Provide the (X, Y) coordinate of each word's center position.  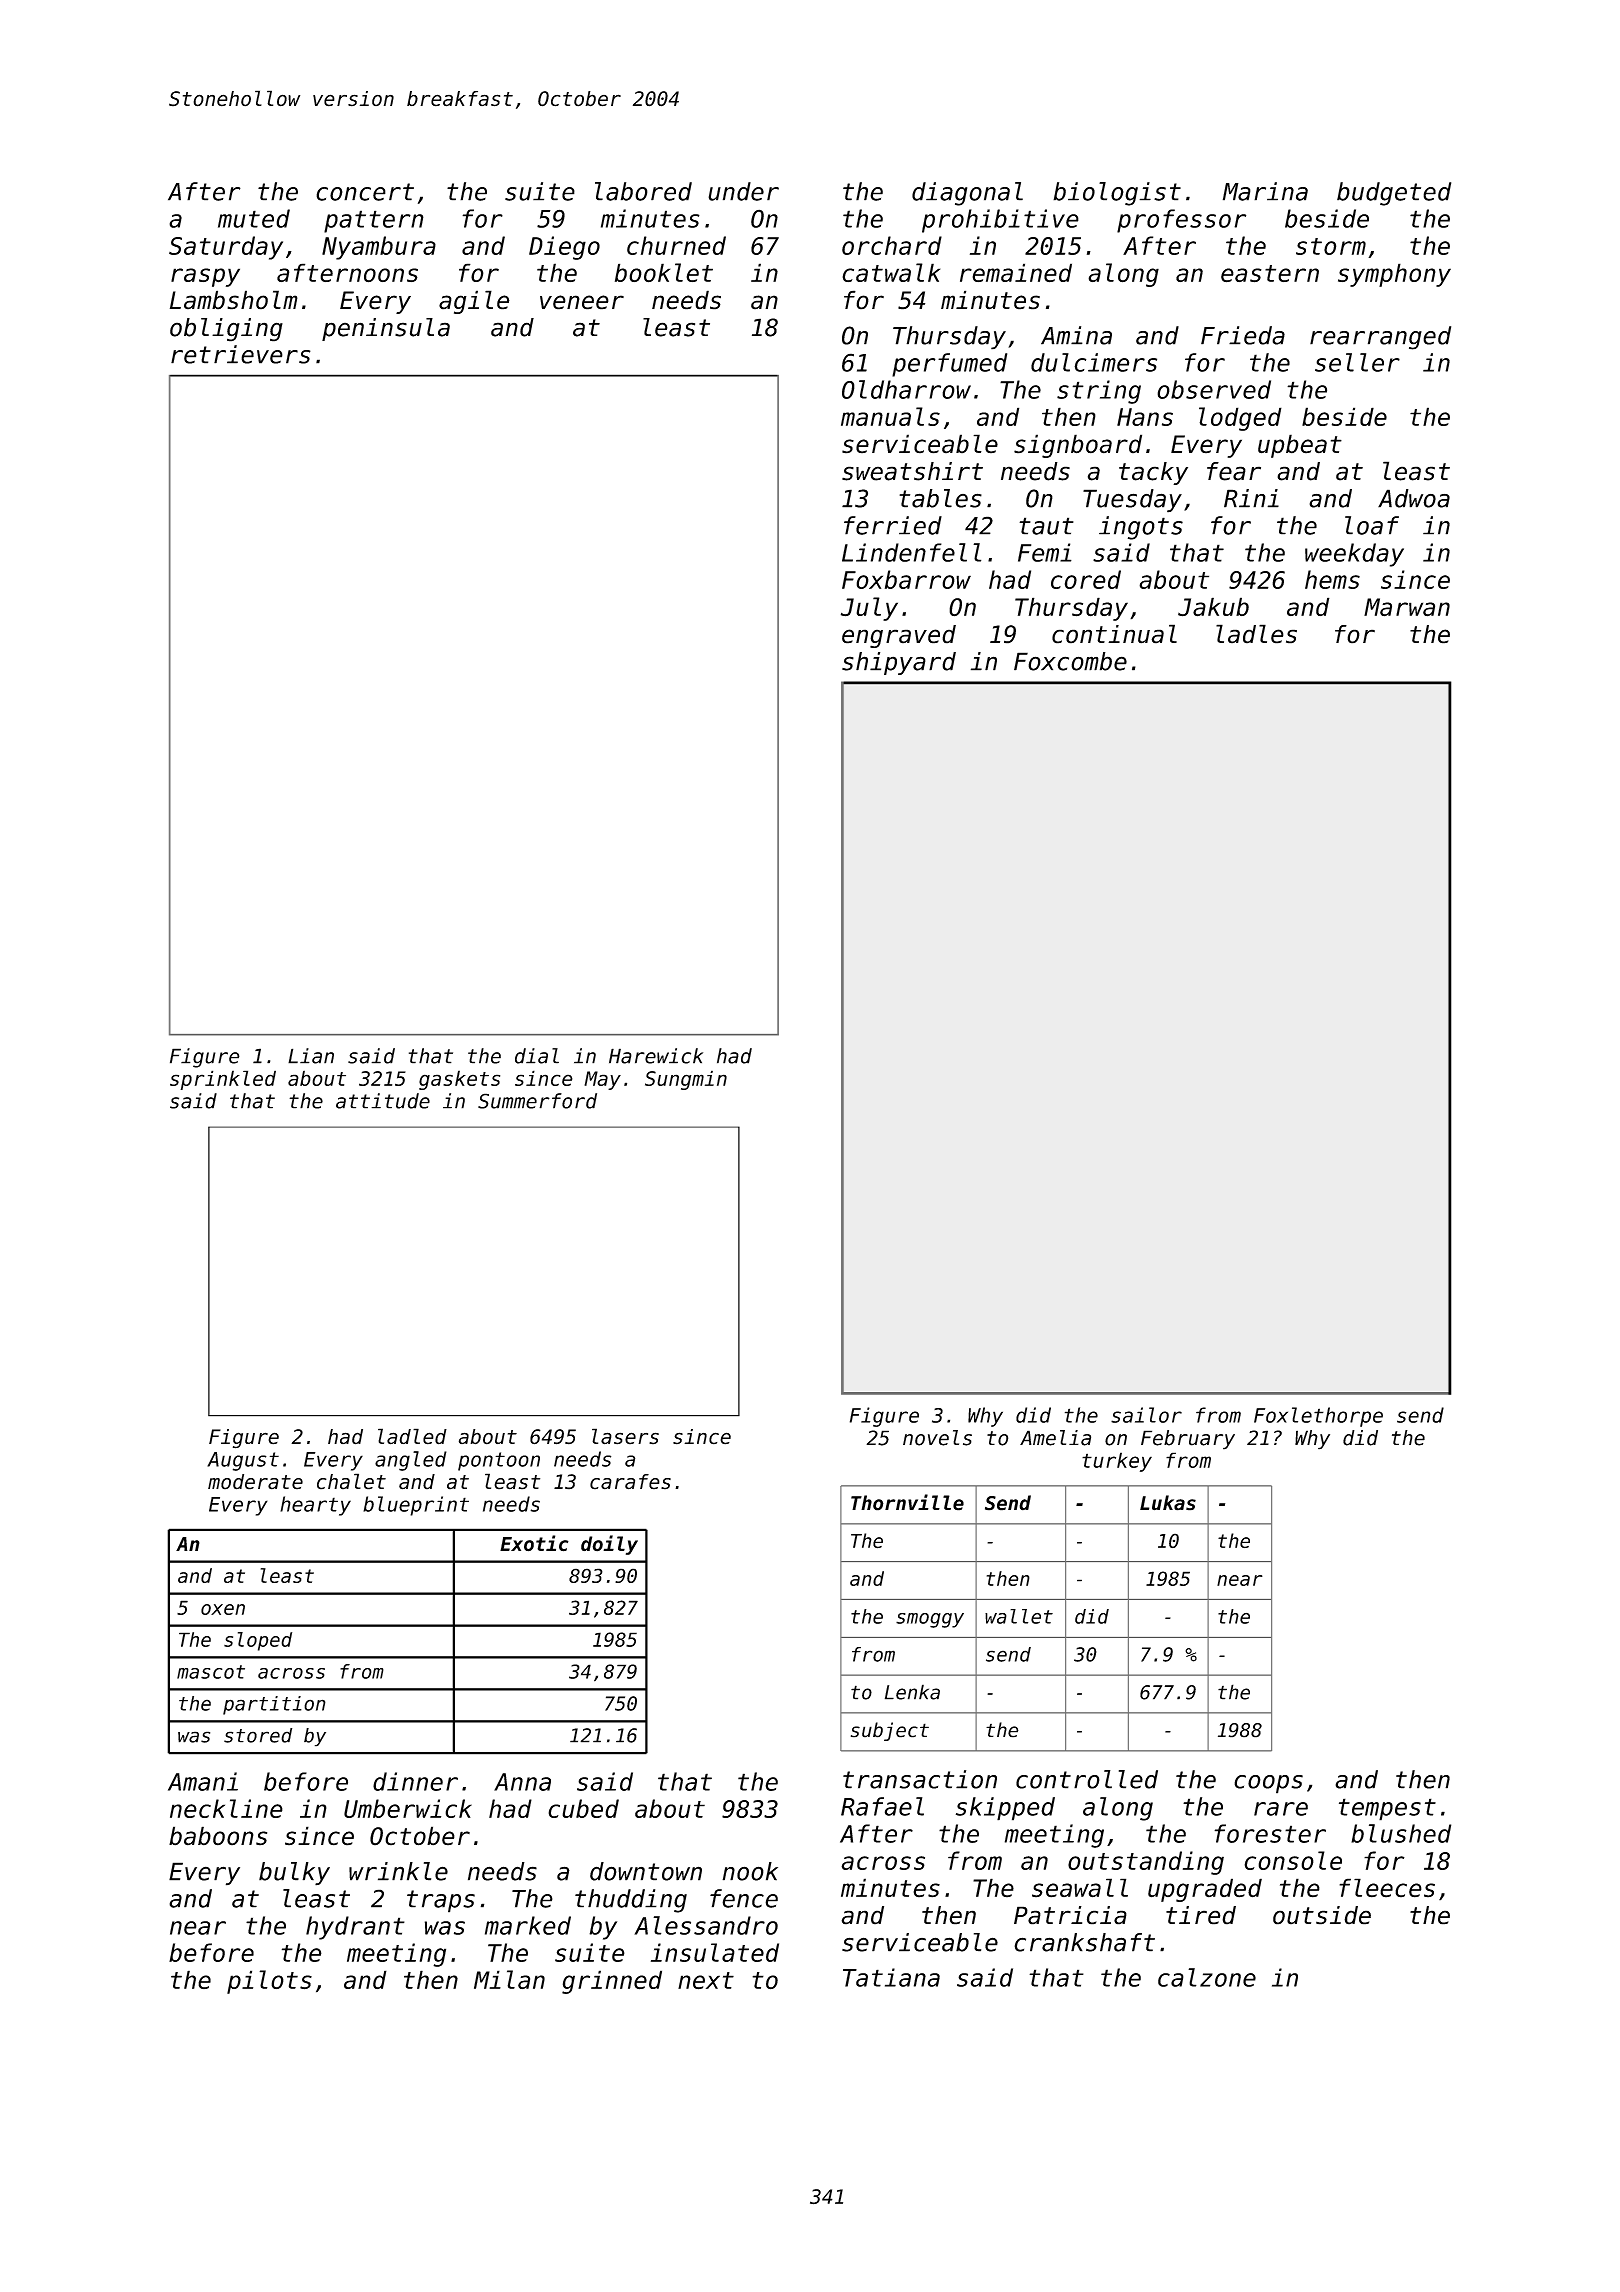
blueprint (416, 1506)
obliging (226, 330)
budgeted (1394, 194)
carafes (630, 1482)
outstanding (1146, 1863)
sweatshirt (912, 471)
